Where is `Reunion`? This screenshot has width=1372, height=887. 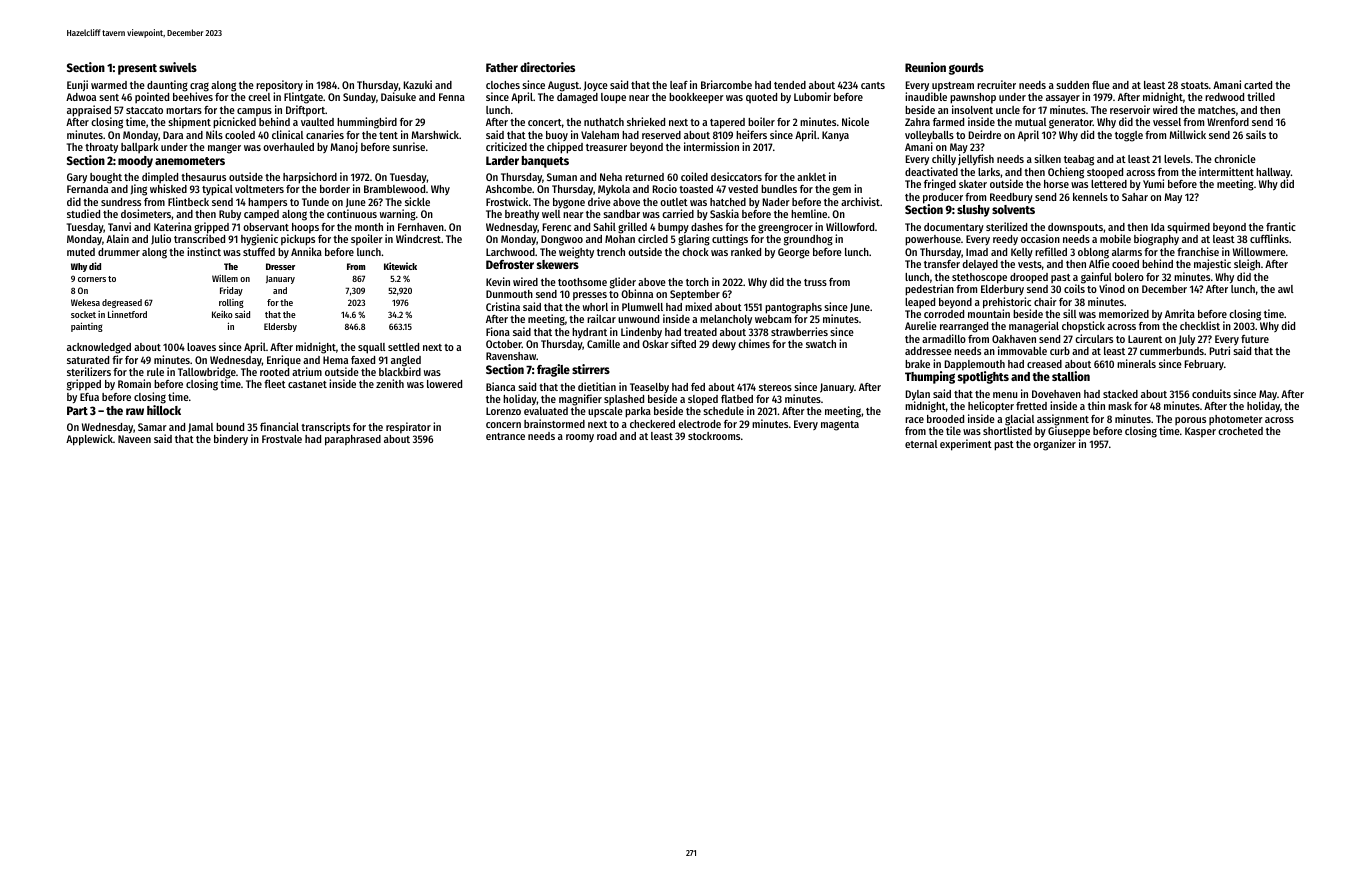 Reunion is located at coordinates (925, 67).
